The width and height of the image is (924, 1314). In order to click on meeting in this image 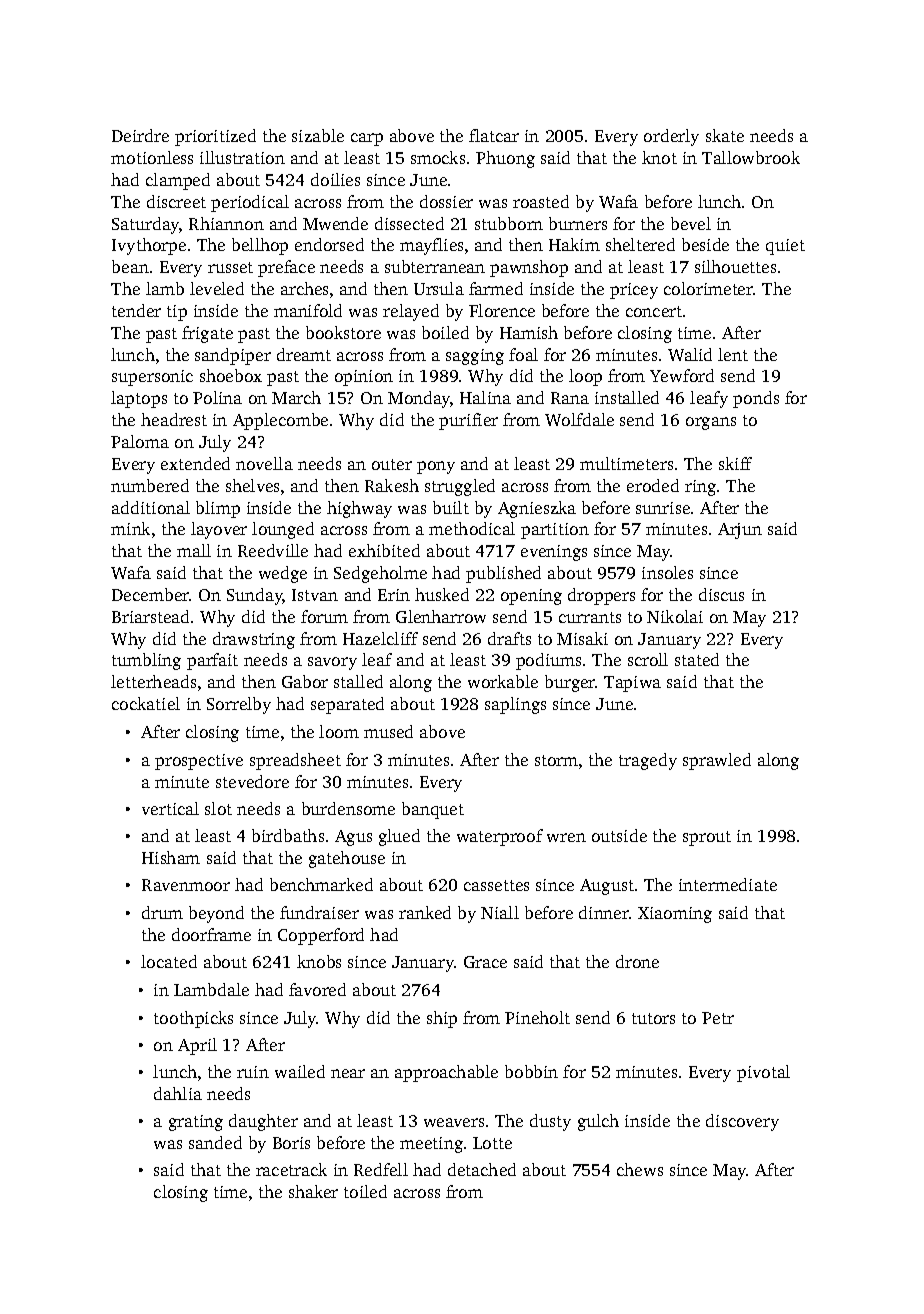, I will do `click(431, 1145)`.
